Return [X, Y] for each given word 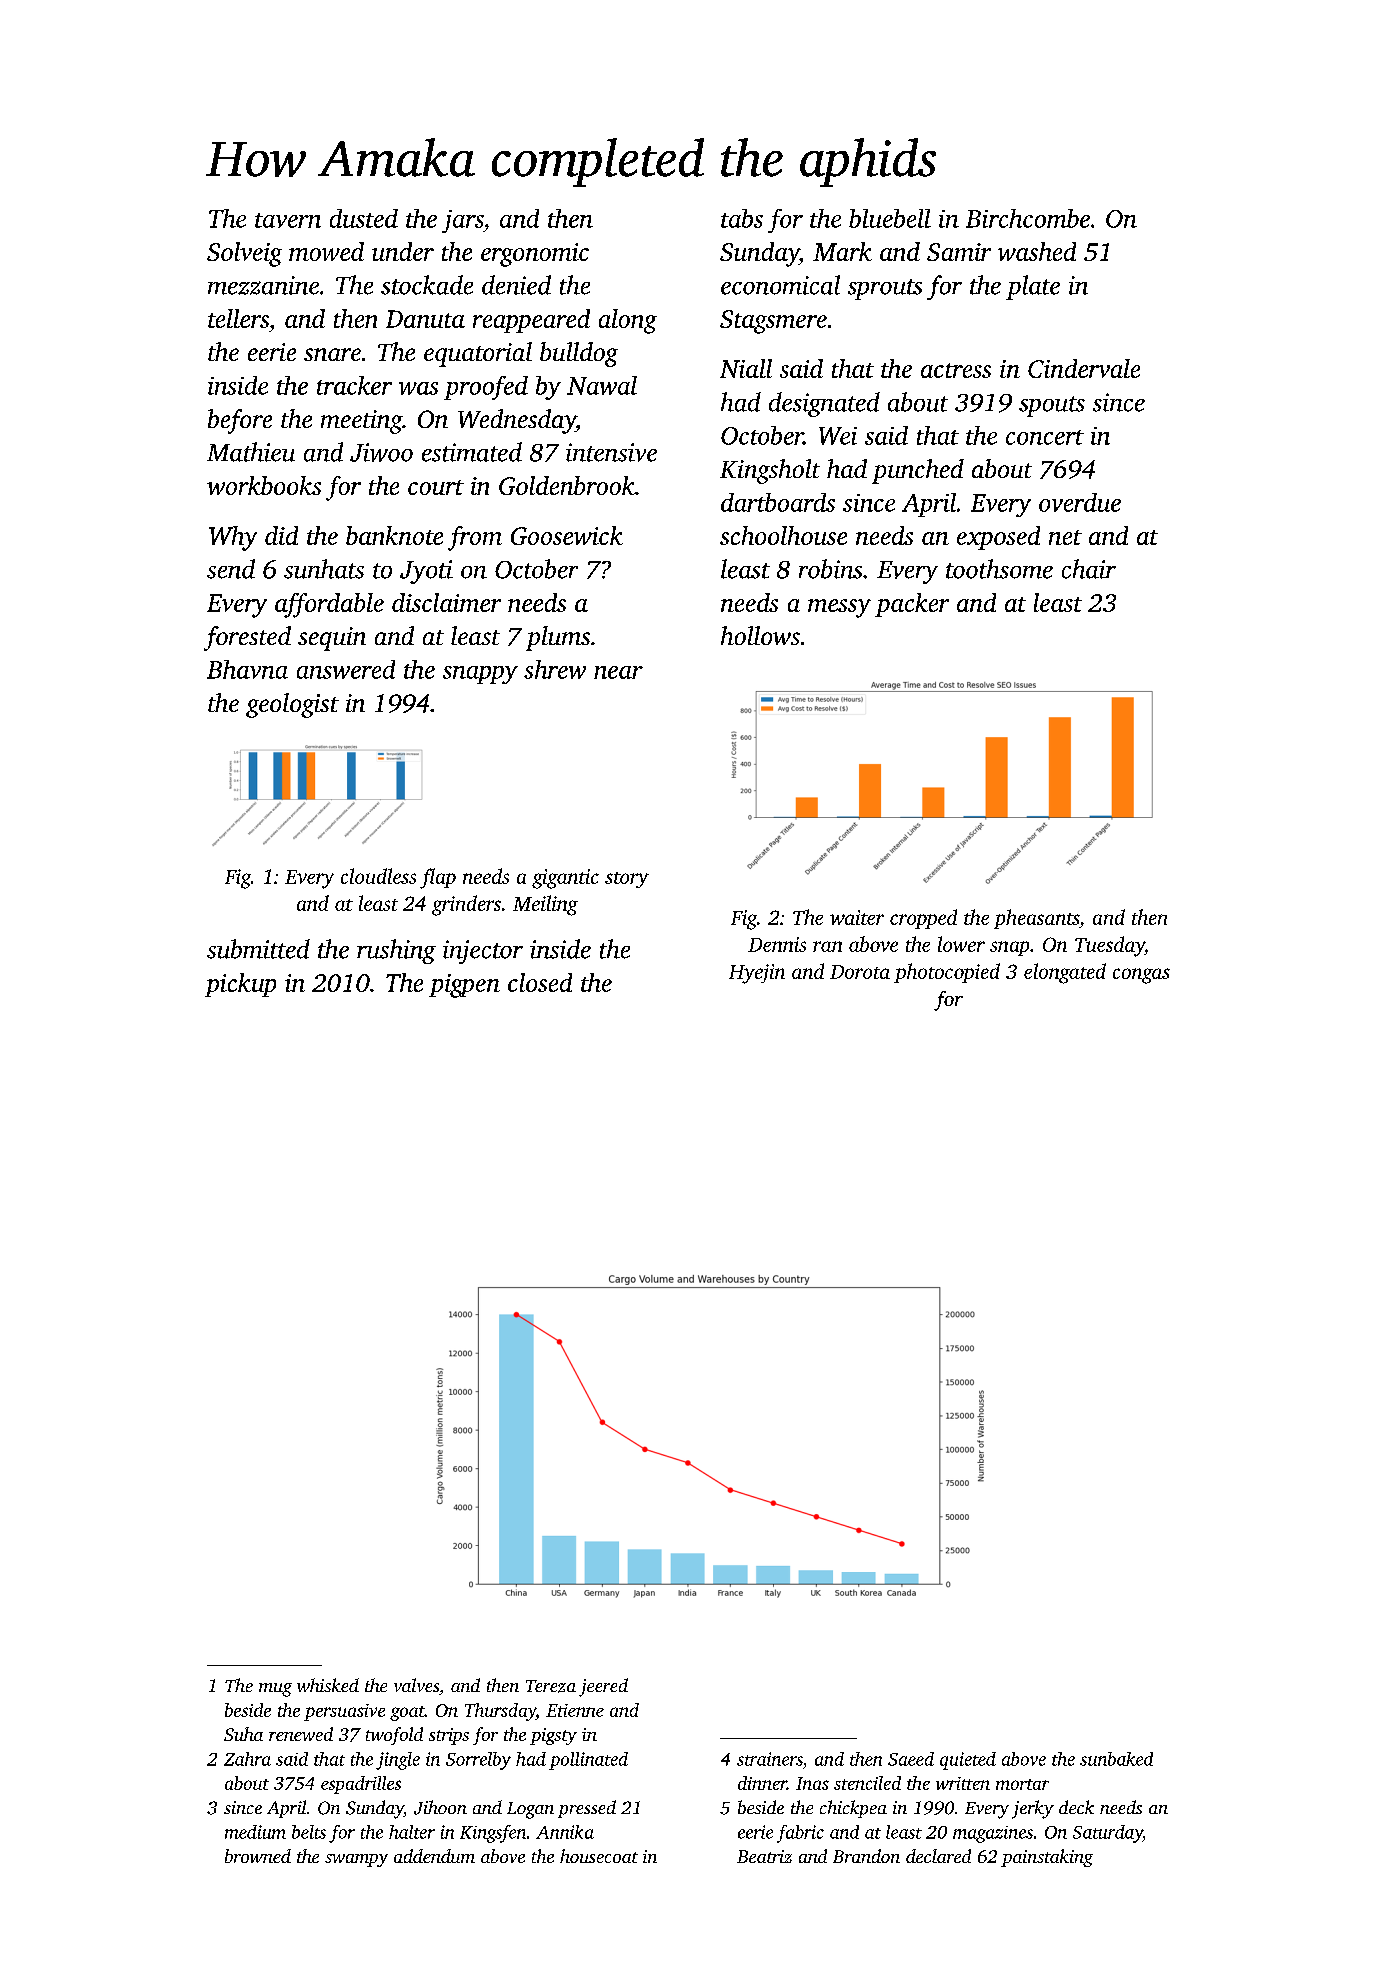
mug [275, 1690]
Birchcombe [1028, 218]
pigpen [464, 986]
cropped [923, 919]
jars [462, 221]
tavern [288, 220]
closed [540, 982]
